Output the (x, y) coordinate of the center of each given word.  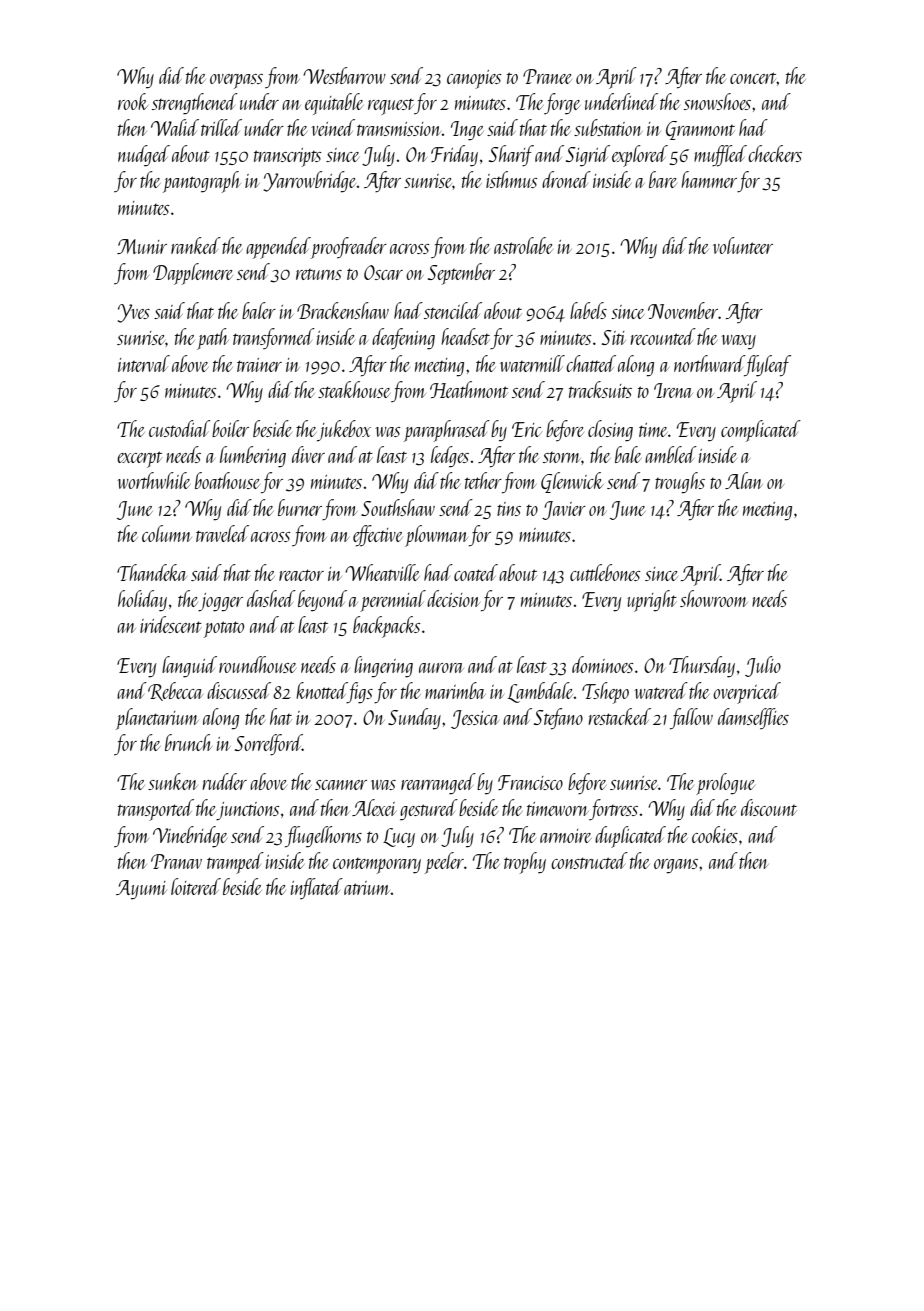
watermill (532, 363)
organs (676, 866)
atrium (367, 888)
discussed (239, 690)
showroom (714, 598)
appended (278, 248)
